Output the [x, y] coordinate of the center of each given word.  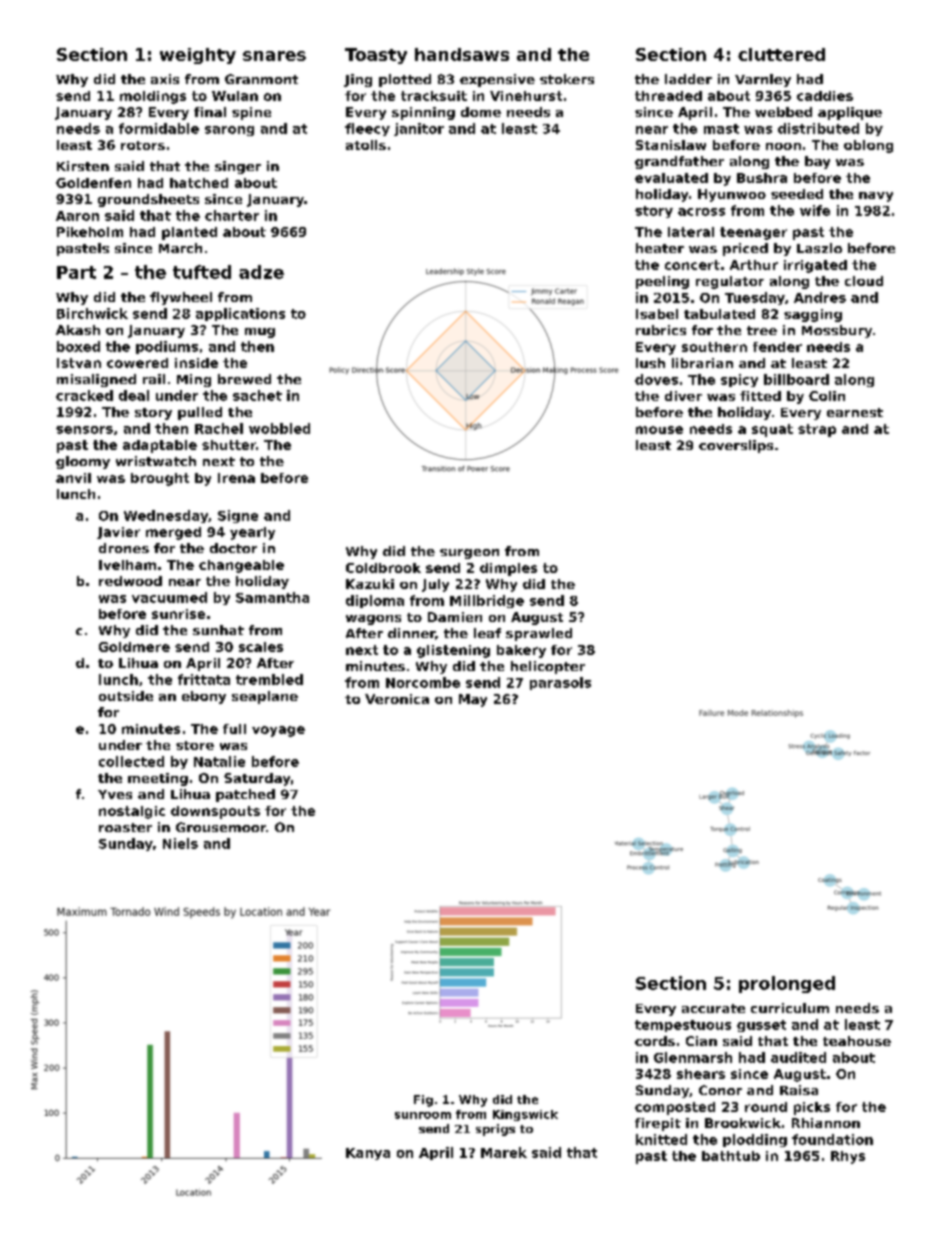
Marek [504, 1152]
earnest [855, 412]
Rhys [848, 1157]
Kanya [368, 1154]
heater [660, 248]
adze [261, 272]
